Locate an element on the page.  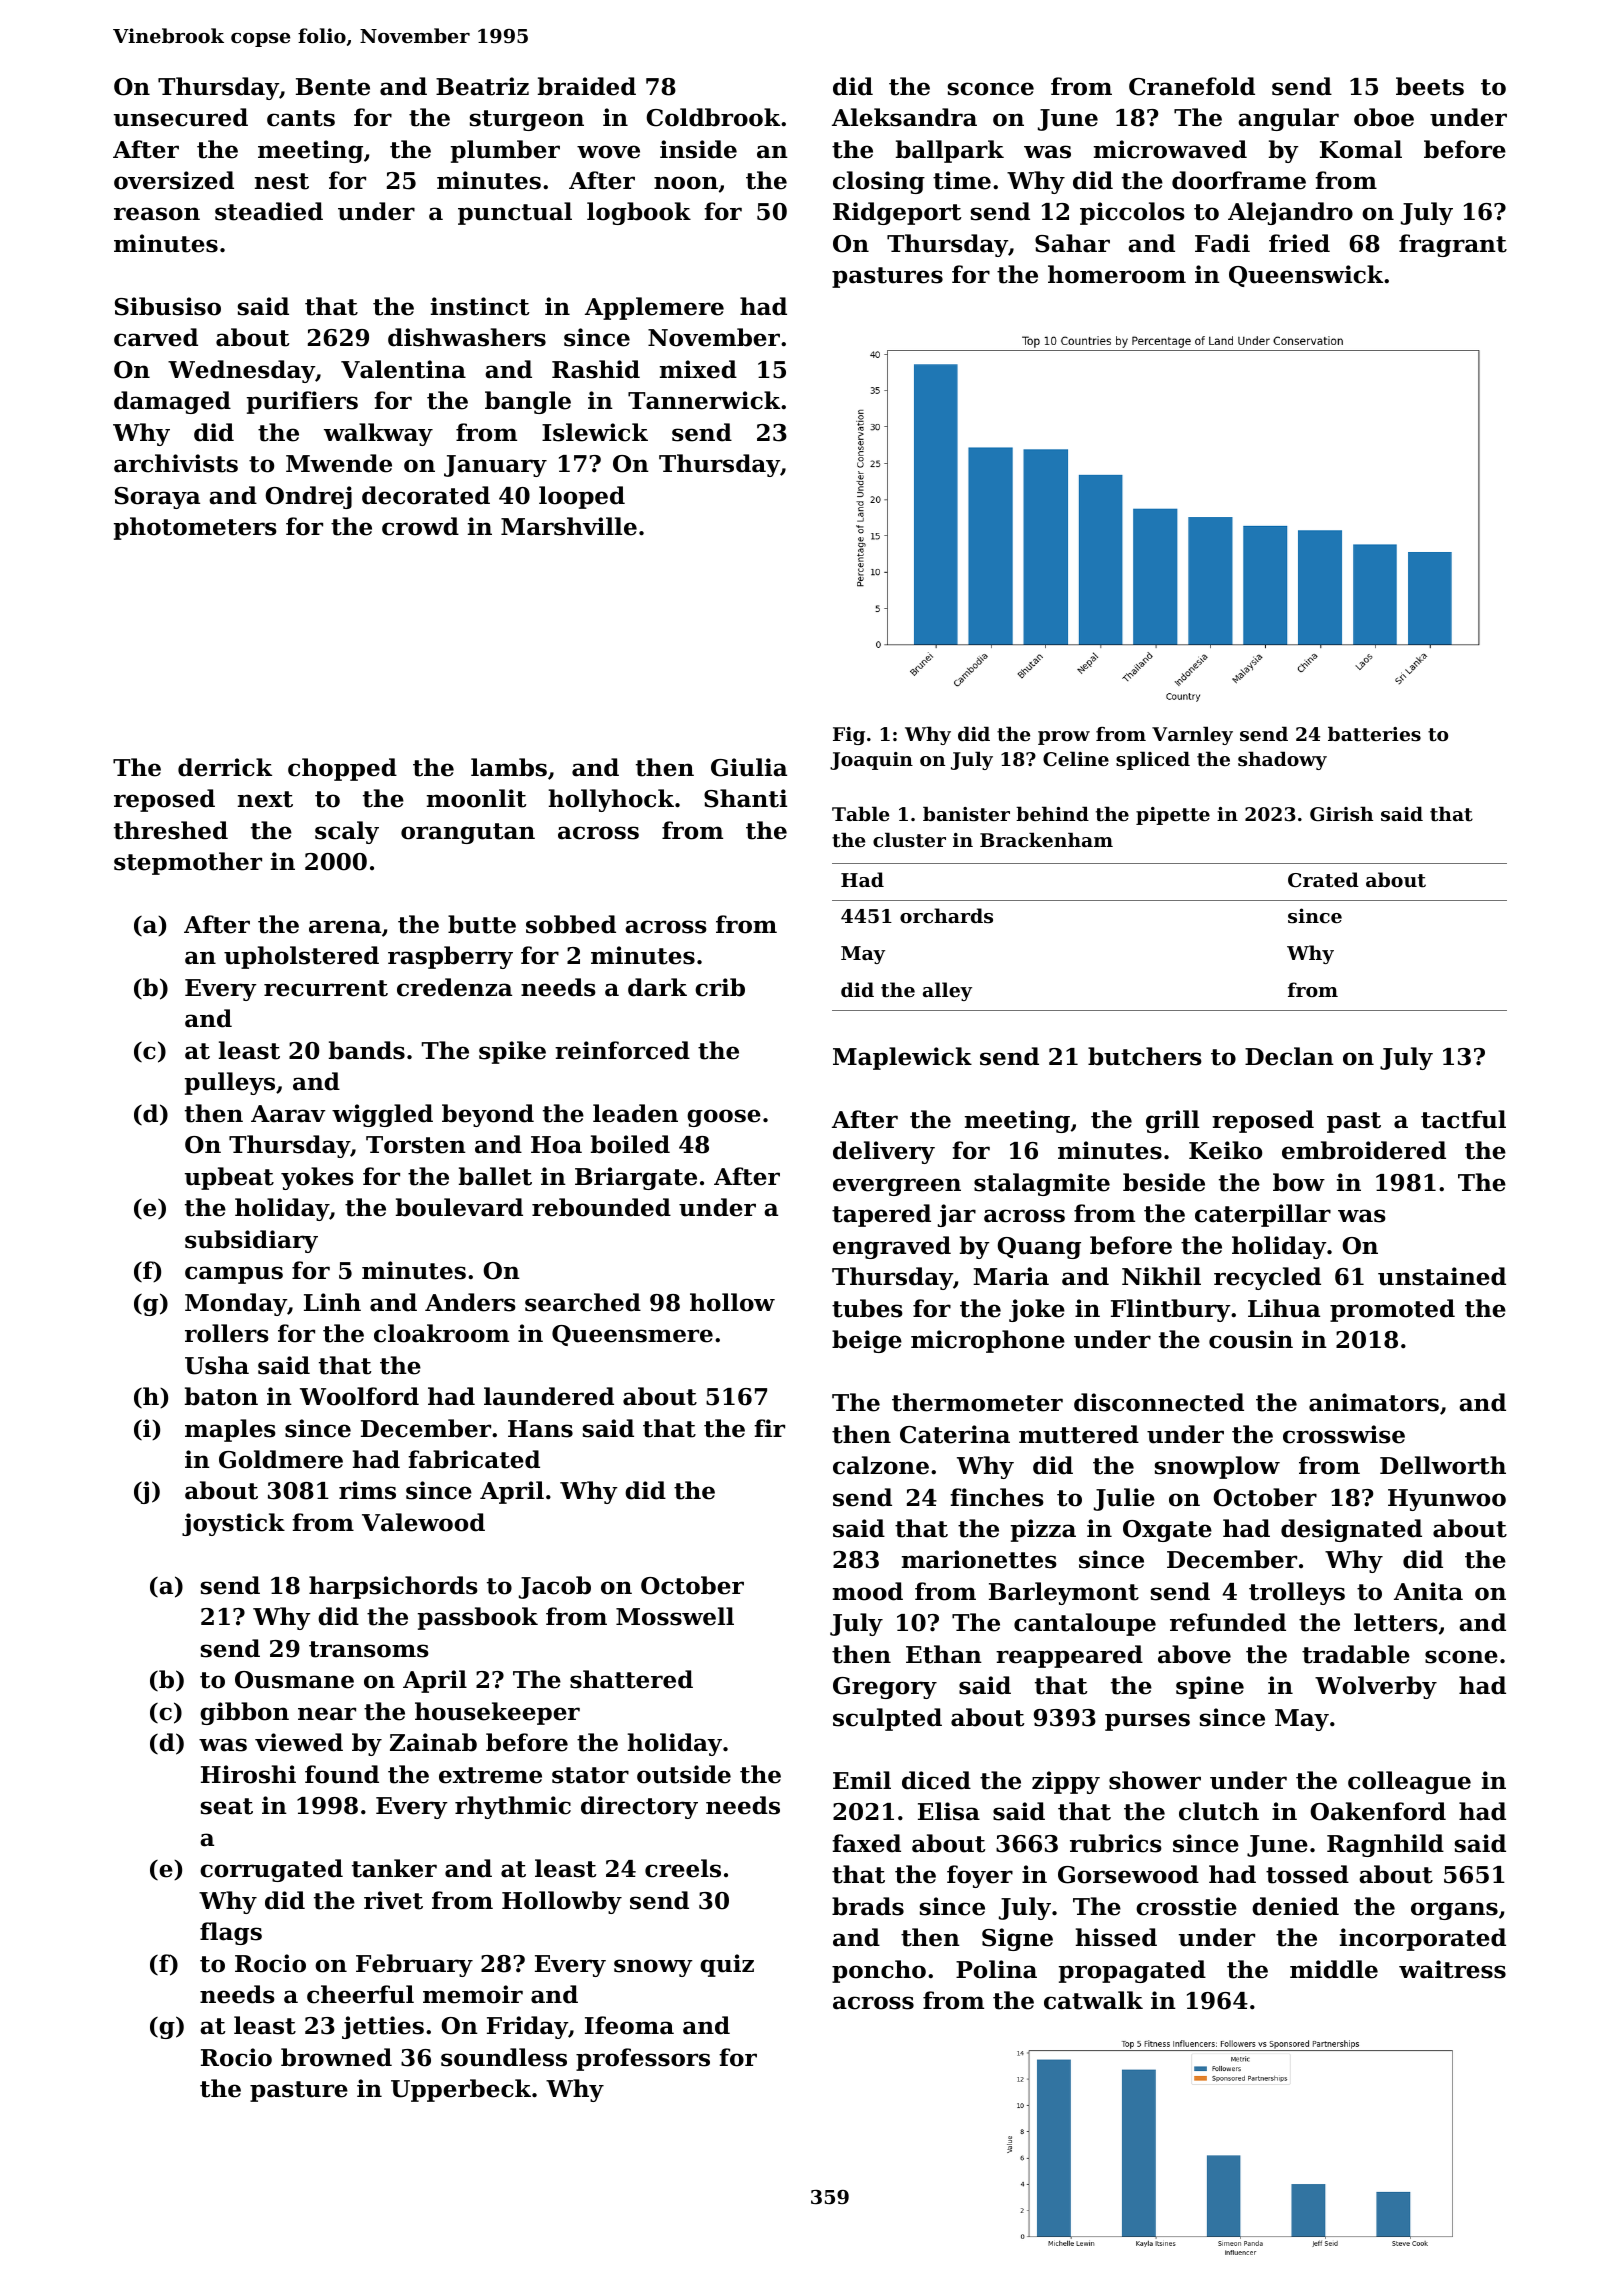
corrugated is located at coordinates (271, 1870).
